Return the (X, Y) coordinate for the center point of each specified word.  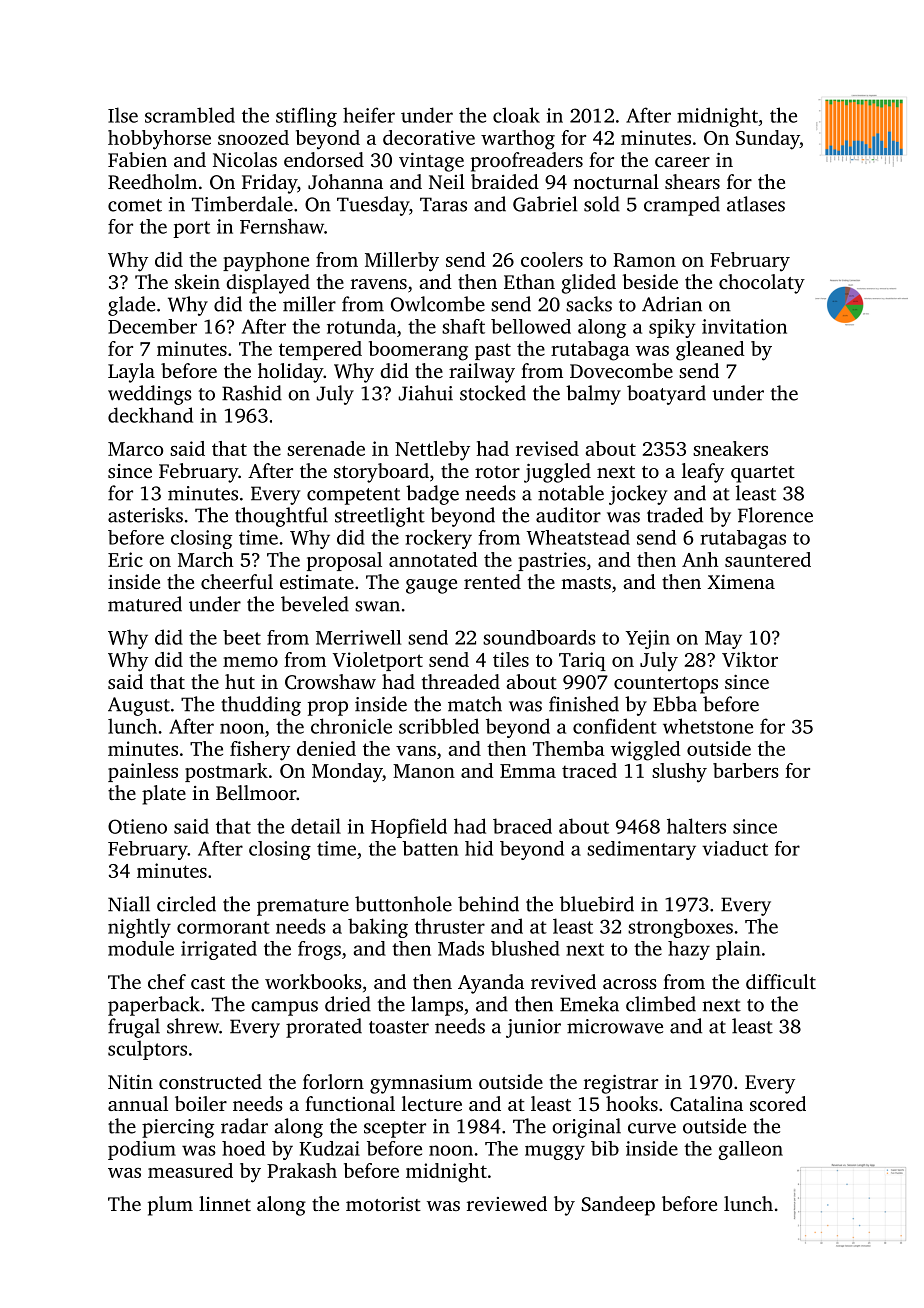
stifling (306, 117)
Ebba (675, 704)
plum (170, 1206)
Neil (447, 181)
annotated (433, 559)
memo (250, 662)
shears (692, 181)
